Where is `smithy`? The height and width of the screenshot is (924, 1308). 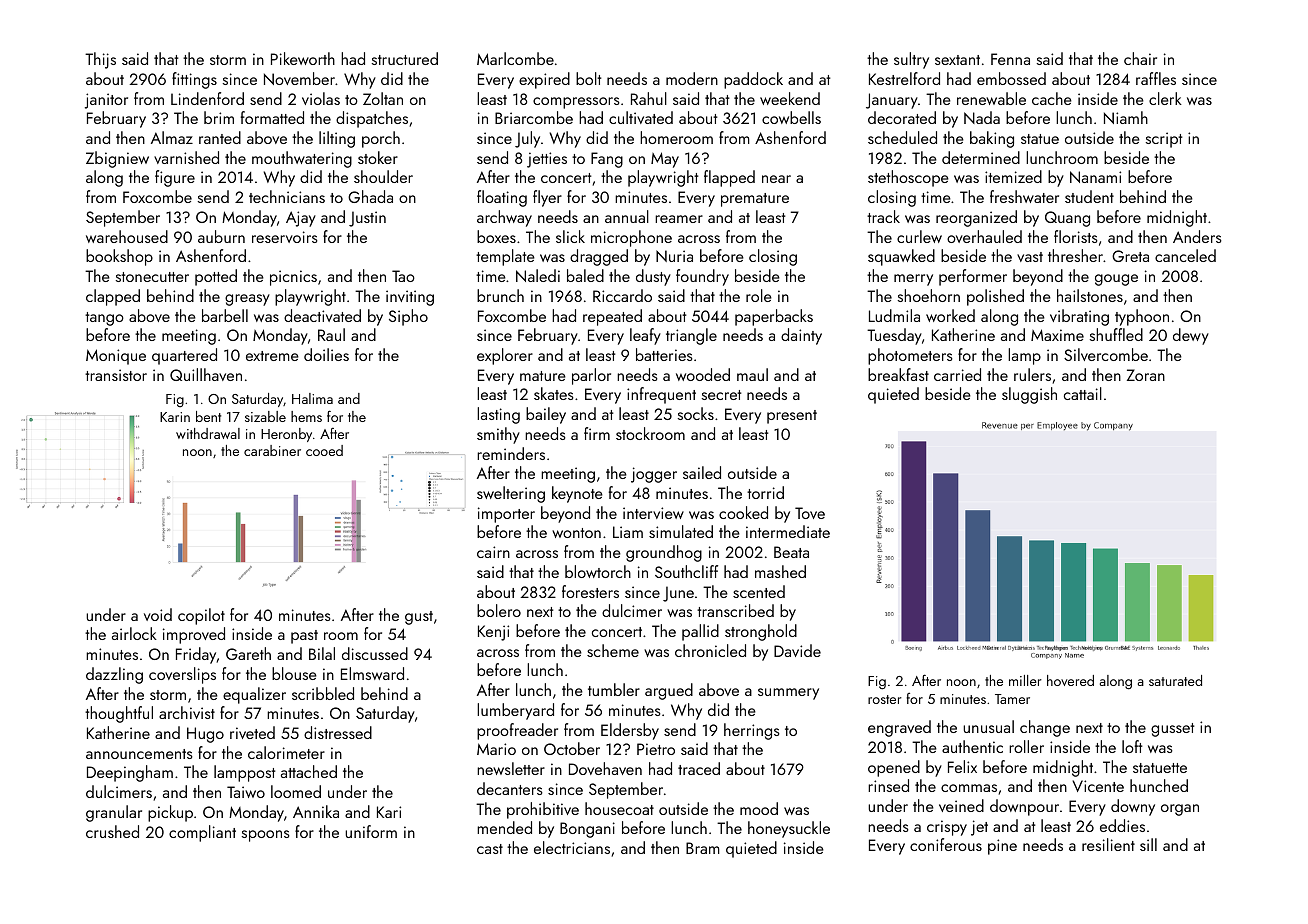
smithy is located at coordinates (498, 435).
